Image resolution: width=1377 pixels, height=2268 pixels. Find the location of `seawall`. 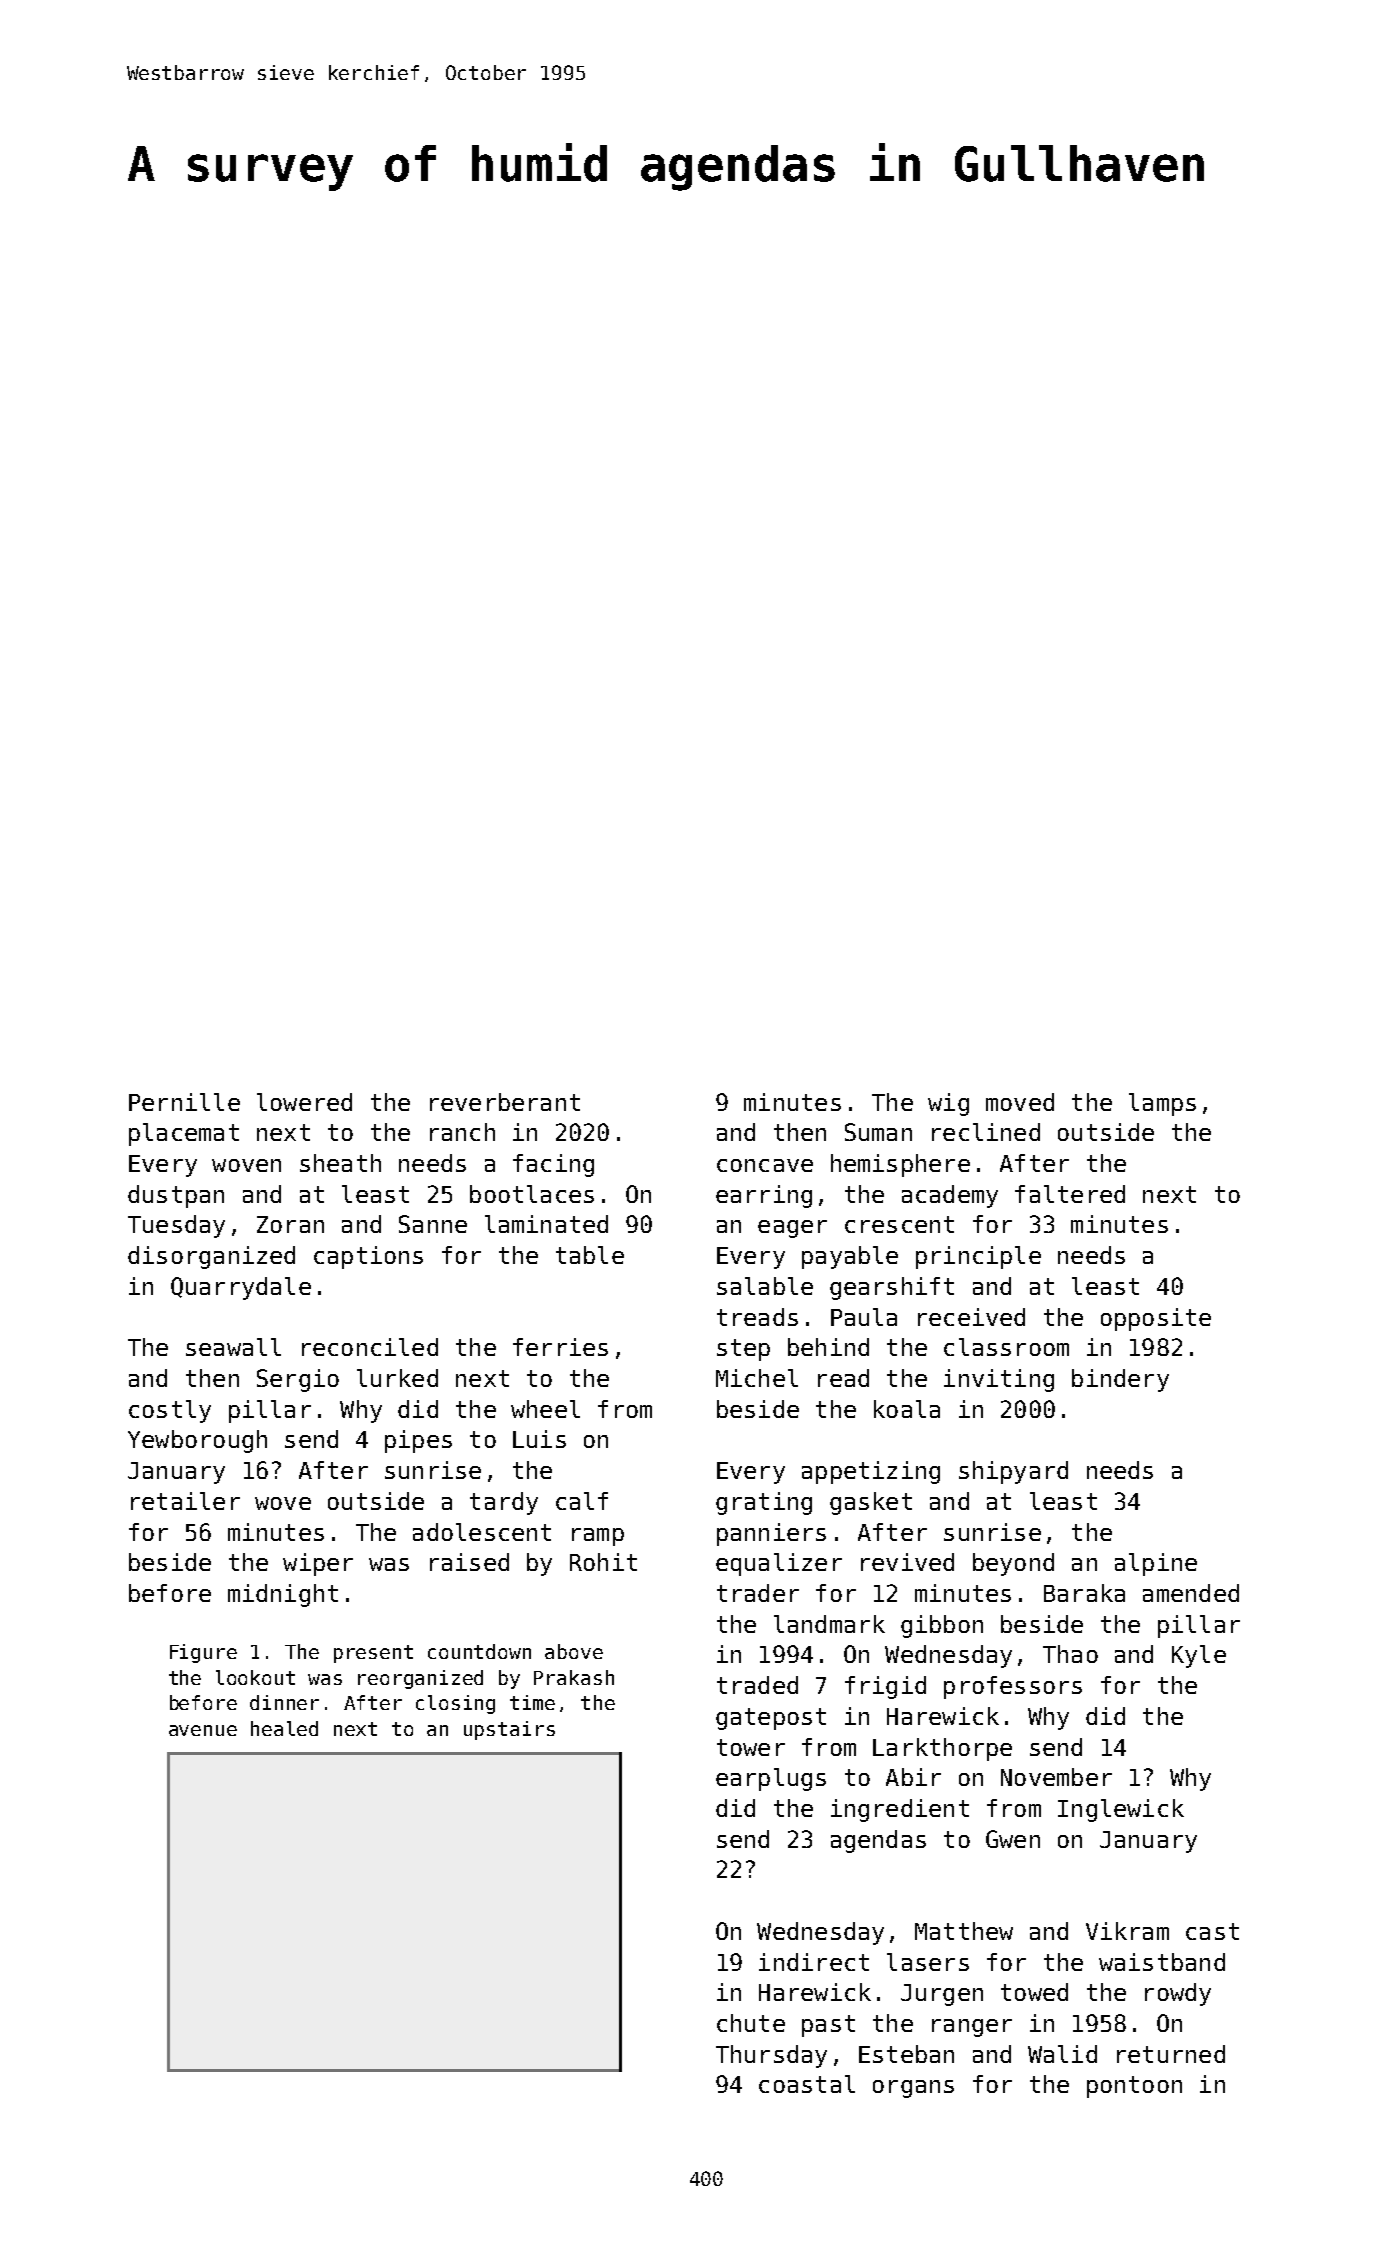

seawall is located at coordinates (233, 1347).
